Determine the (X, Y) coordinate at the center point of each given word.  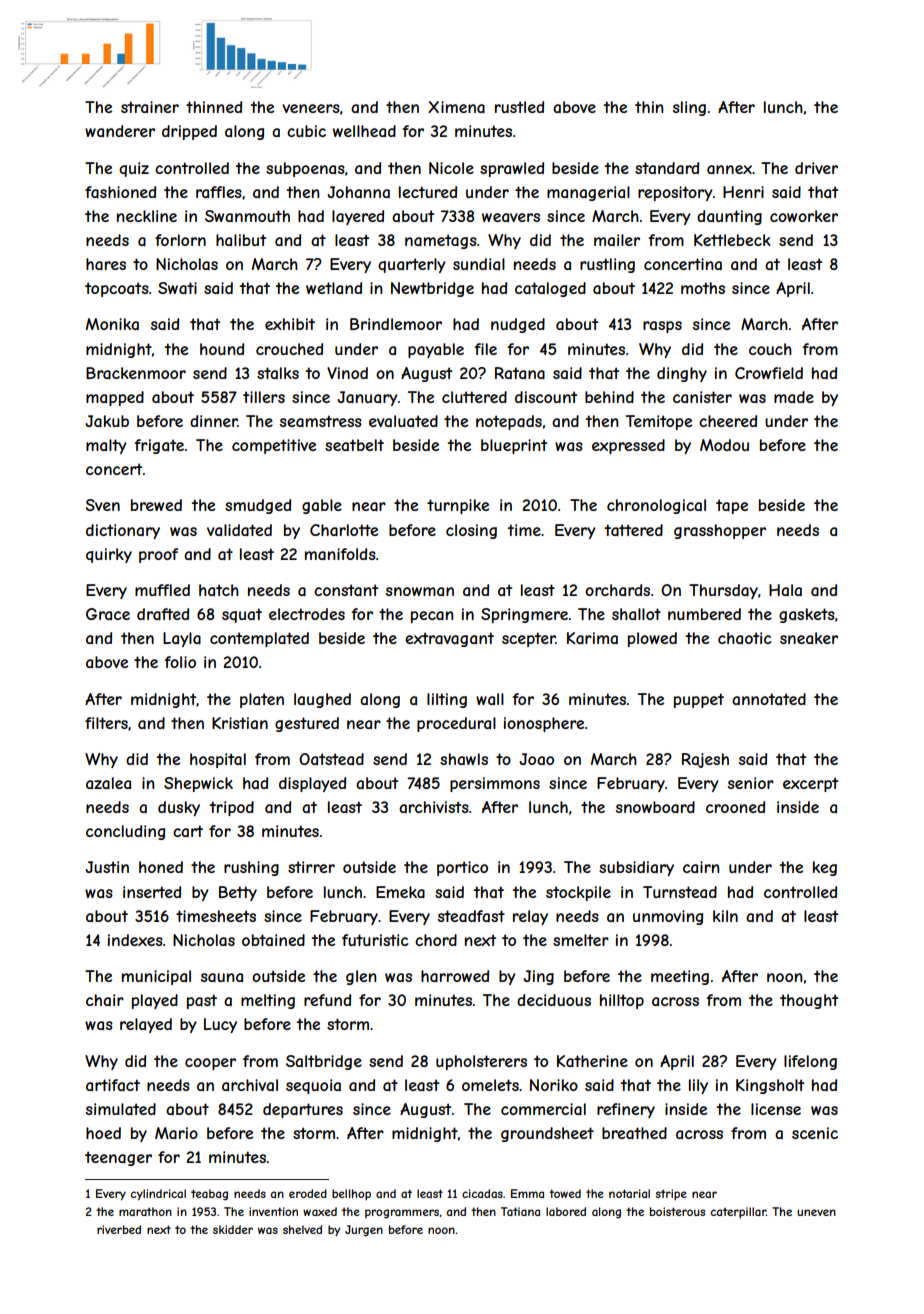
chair (105, 1000)
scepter (529, 639)
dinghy (682, 374)
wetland (334, 288)
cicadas (482, 1193)
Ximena (456, 107)
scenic (815, 1133)
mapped (115, 398)
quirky (109, 555)
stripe (671, 1194)
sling (689, 108)
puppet (699, 700)
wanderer (120, 131)
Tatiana (520, 1211)
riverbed (119, 1229)
